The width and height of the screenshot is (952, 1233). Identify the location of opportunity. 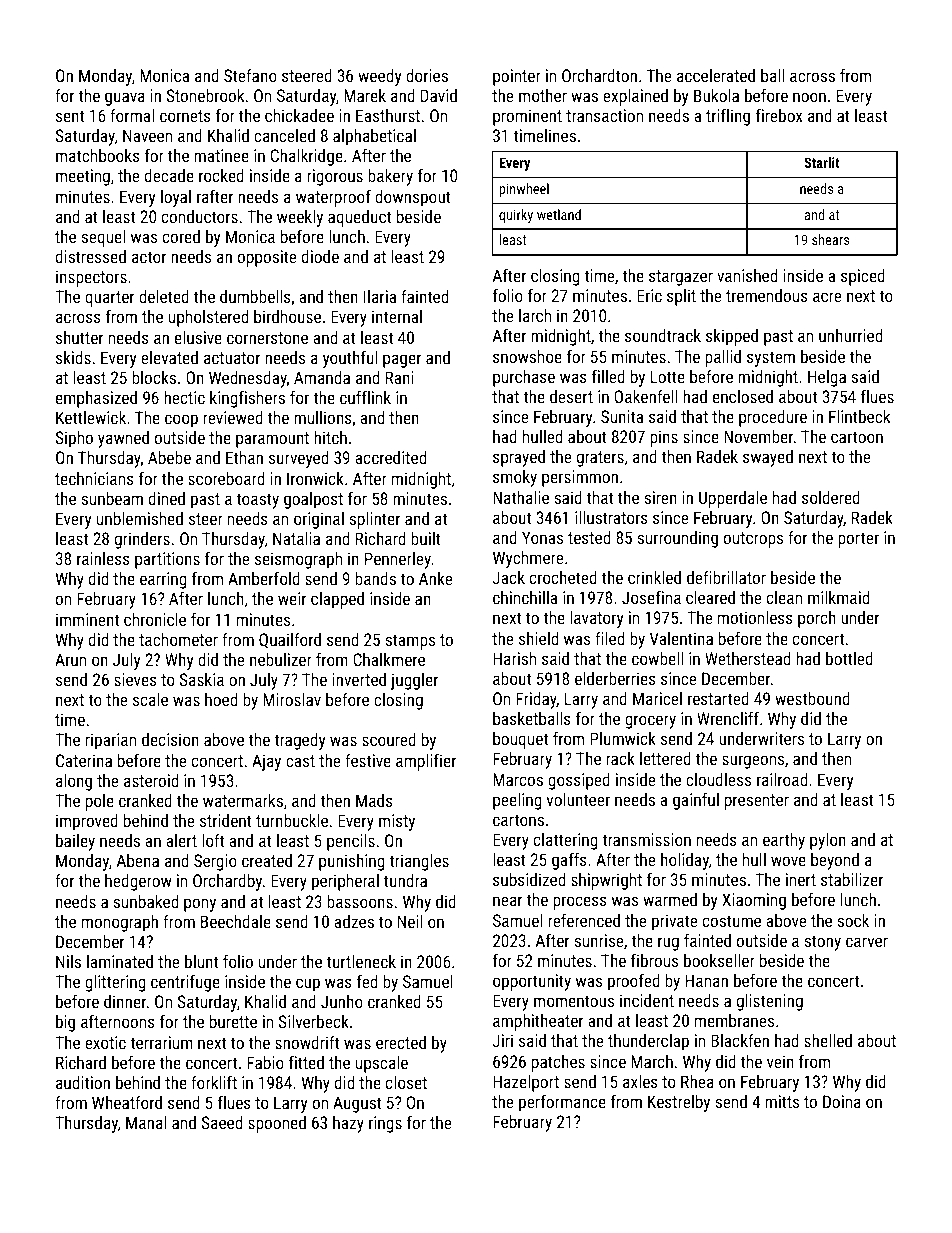
(532, 982).
